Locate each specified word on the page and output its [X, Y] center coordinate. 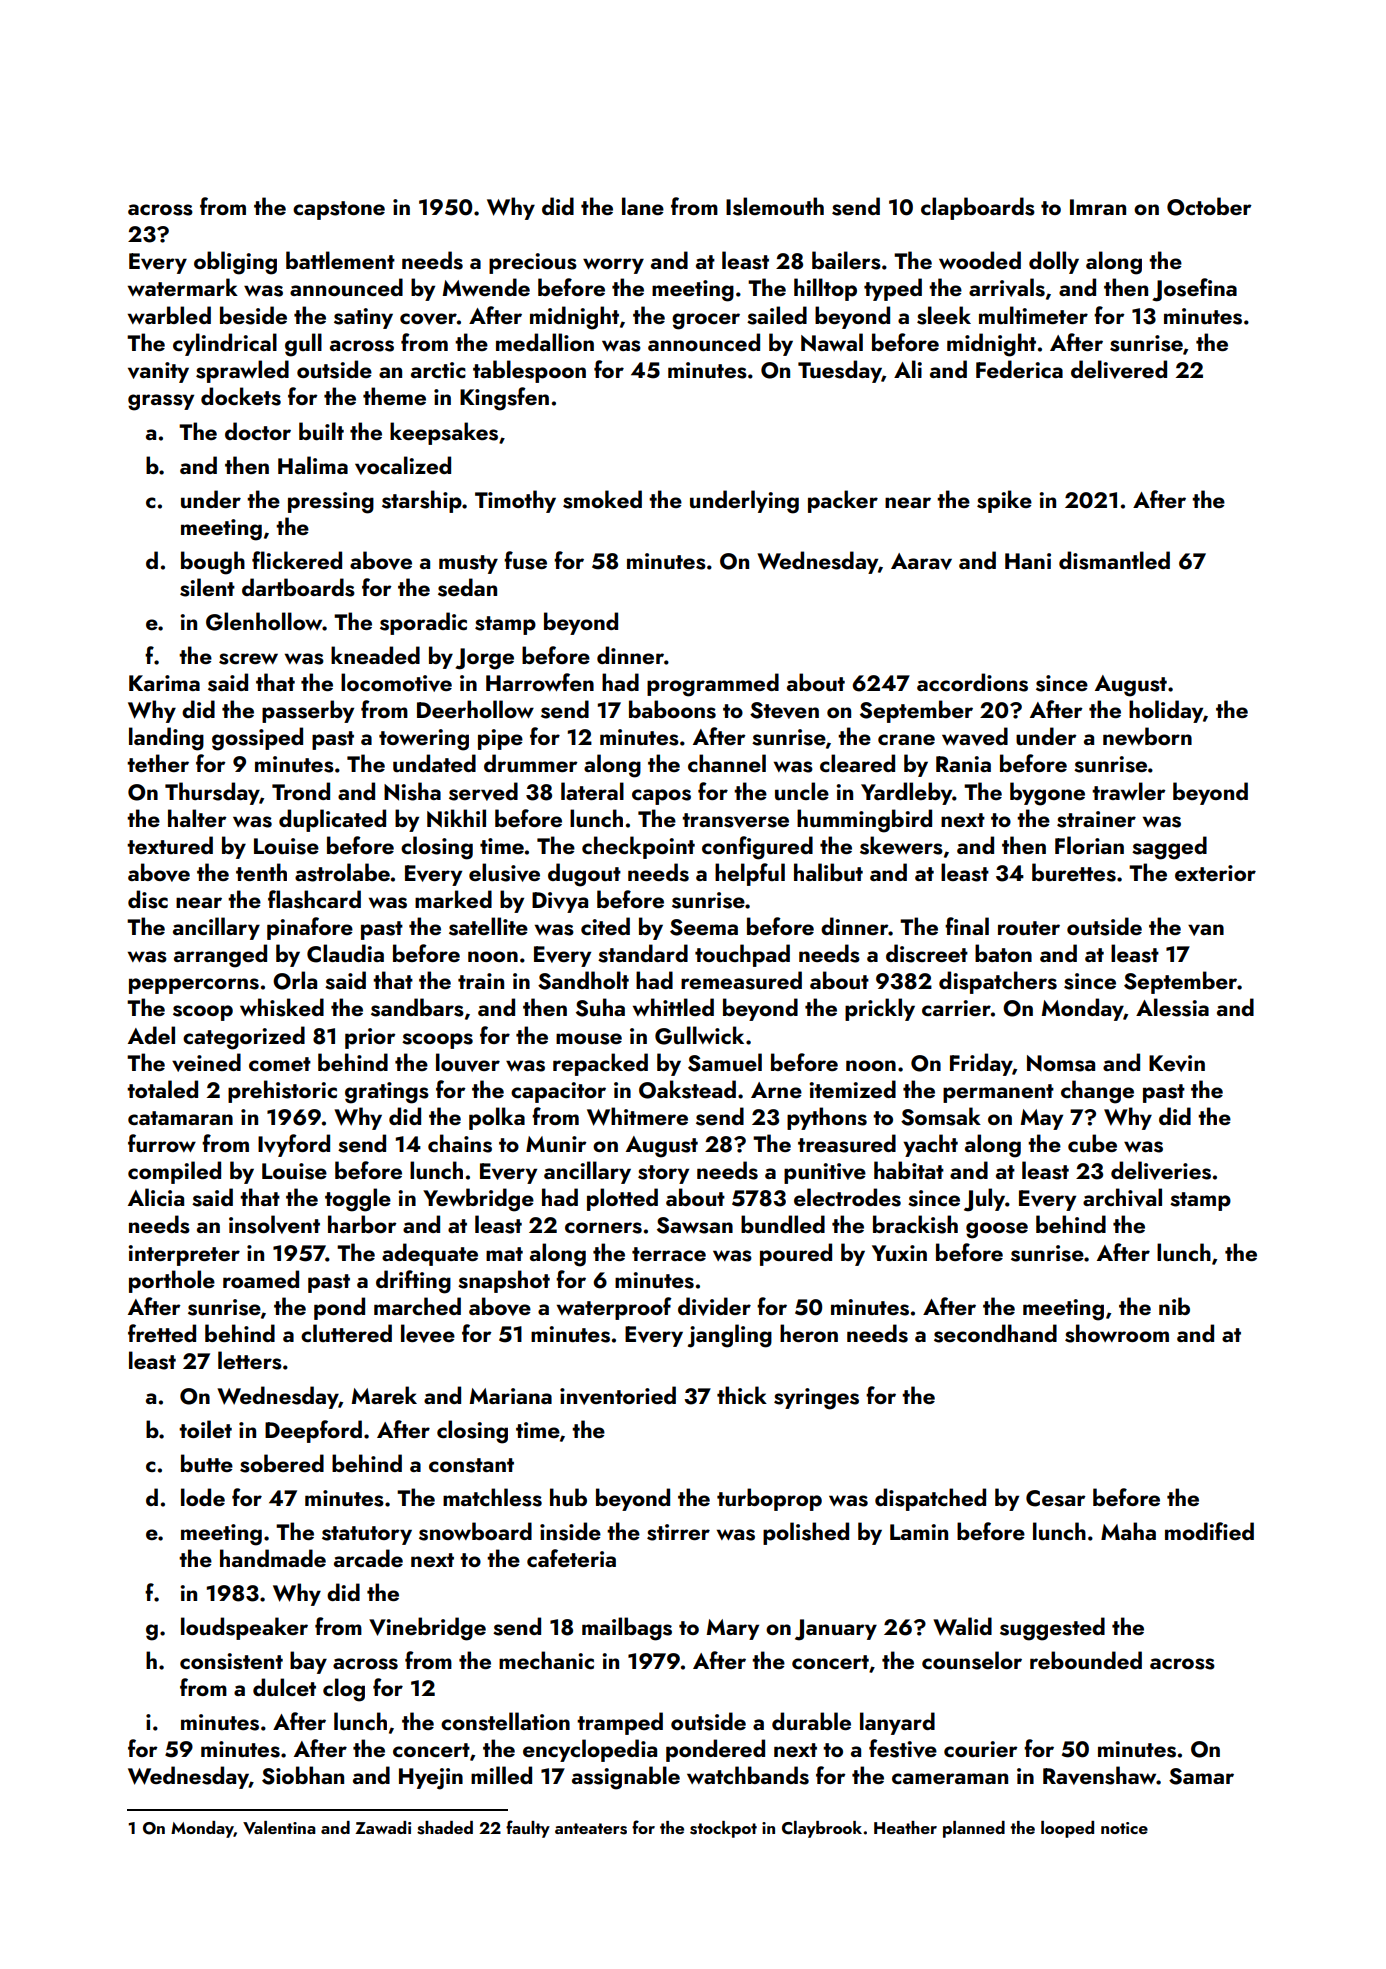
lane [643, 206]
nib [1174, 1306]
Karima [164, 683]
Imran [1098, 207]
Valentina [279, 1828]
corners [603, 1228]
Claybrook [822, 1829]
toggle [358, 1200]
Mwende [486, 287]
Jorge [484, 659]
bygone [1047, 794]
